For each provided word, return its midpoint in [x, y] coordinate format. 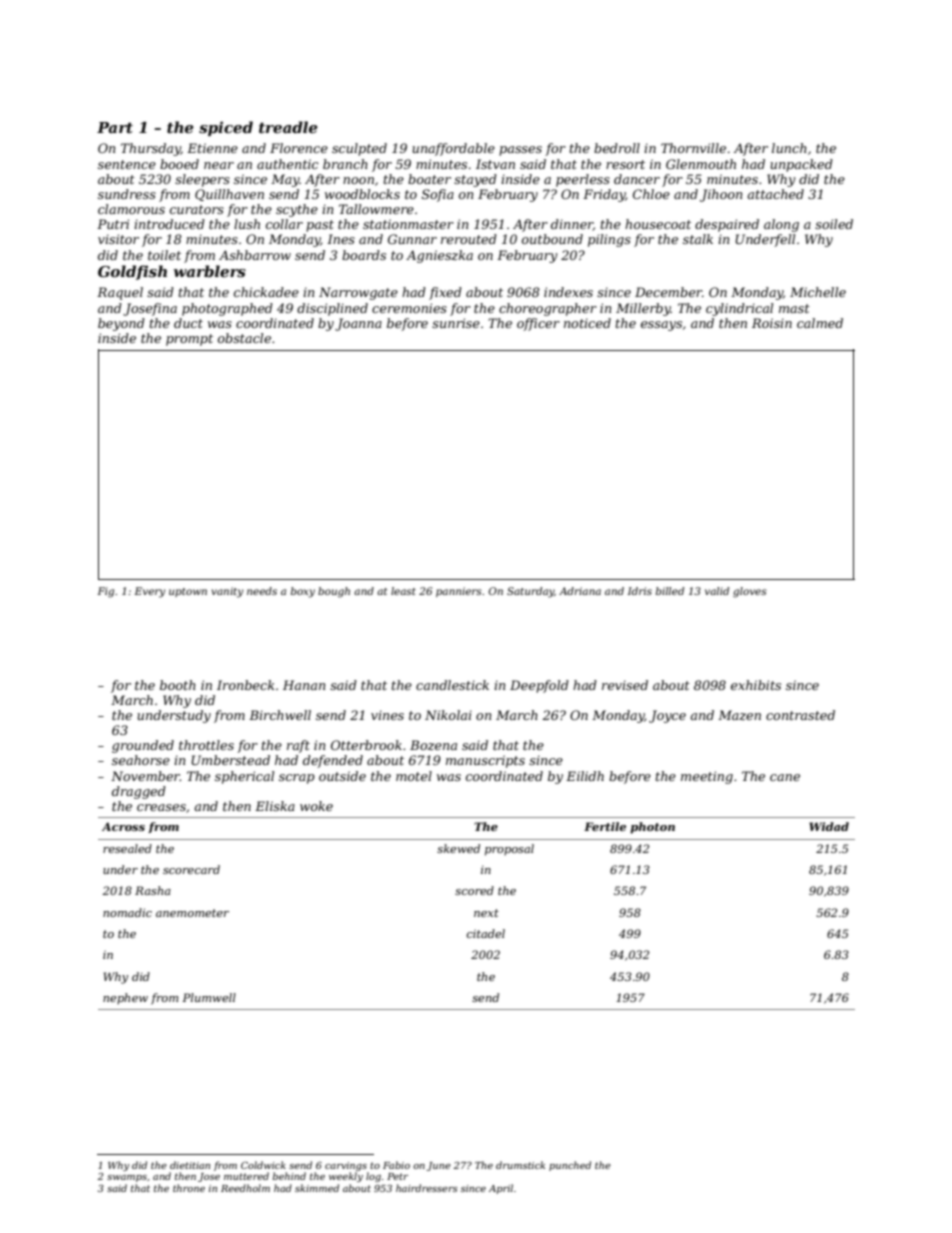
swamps [127, 1178]
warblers [210, 271]
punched [570, 1166]
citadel [486, 933]
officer [538, 324]
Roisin [772, 323]
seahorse [141, 760]
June [438, 1166]
